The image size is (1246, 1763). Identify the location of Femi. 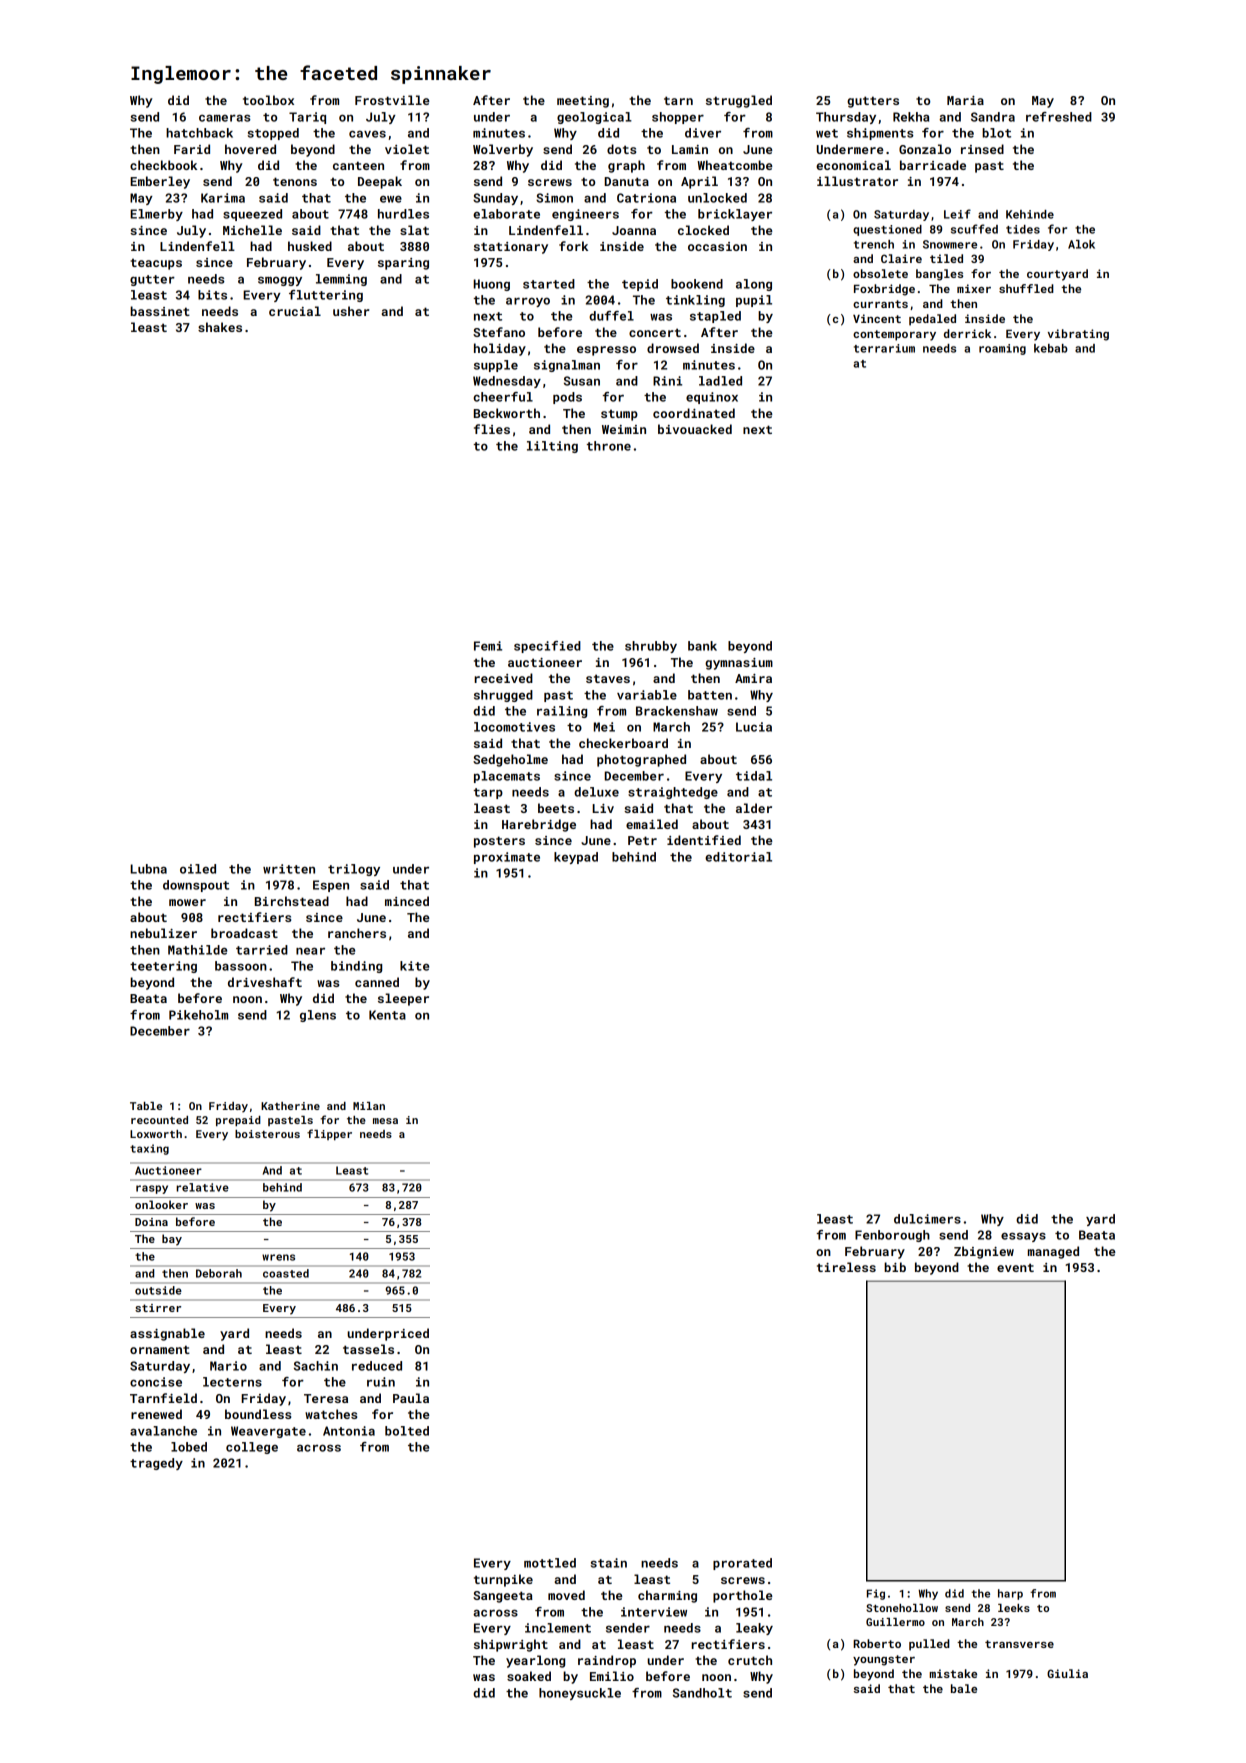
(488, 646).
